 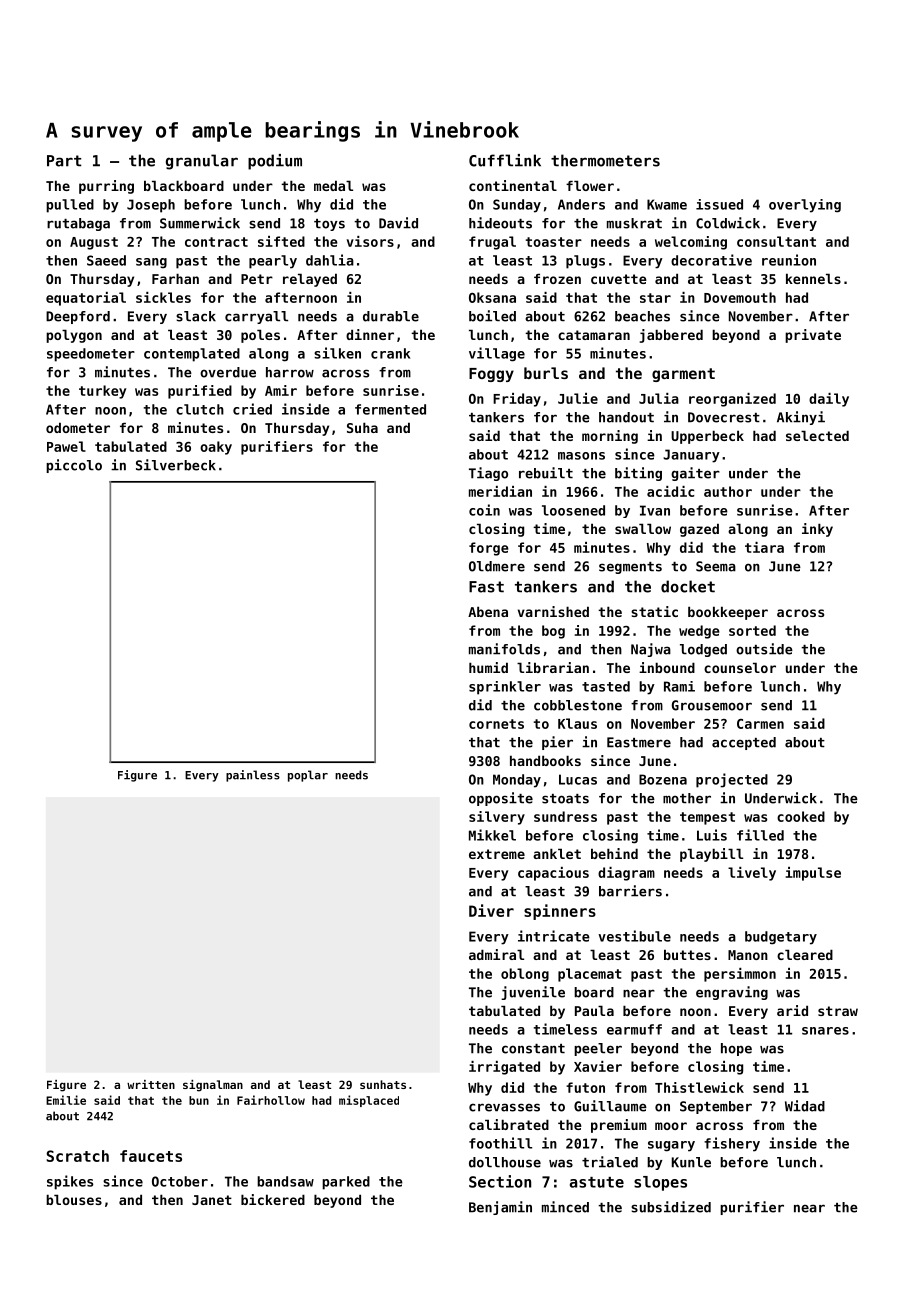 I want to click on overlying, so click(x=805, y=206).
